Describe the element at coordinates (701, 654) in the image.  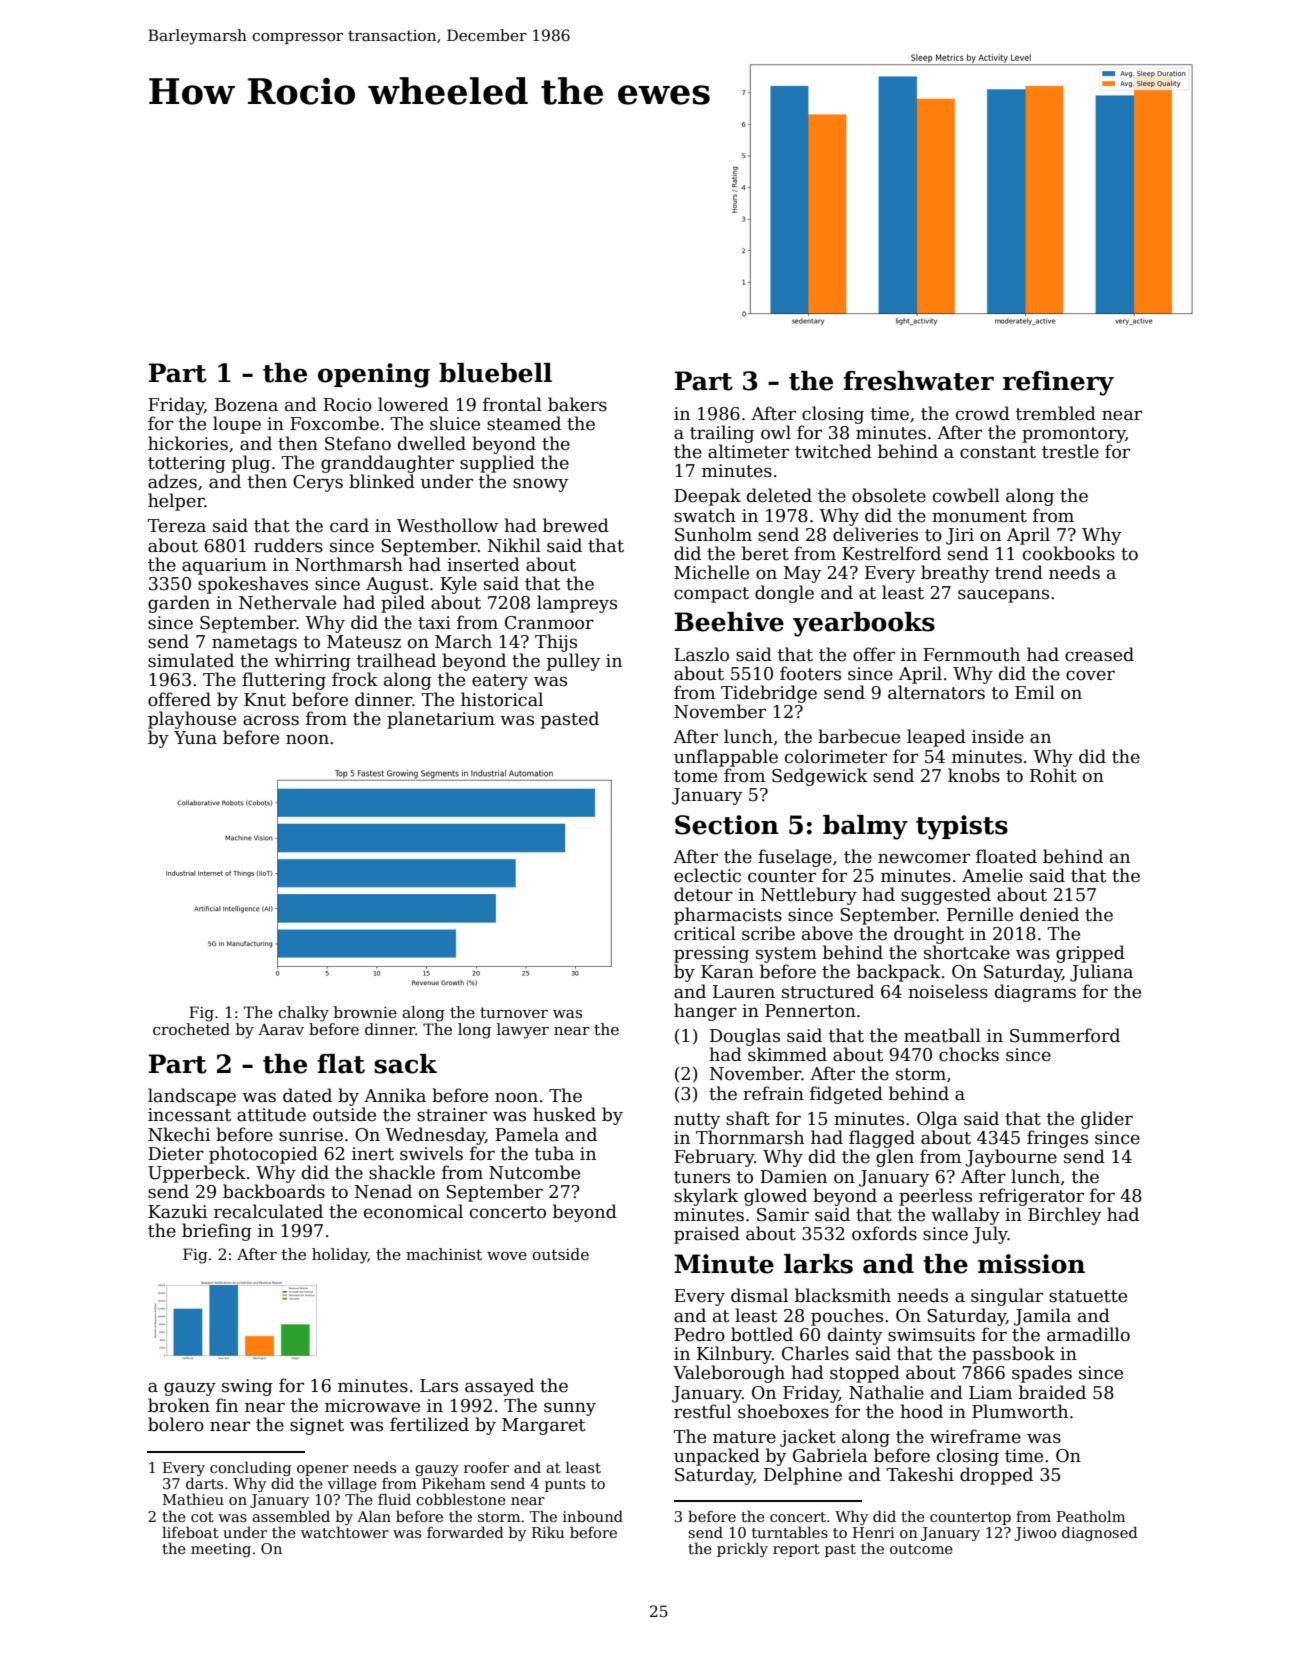
I see `Laszlo` at that location.
